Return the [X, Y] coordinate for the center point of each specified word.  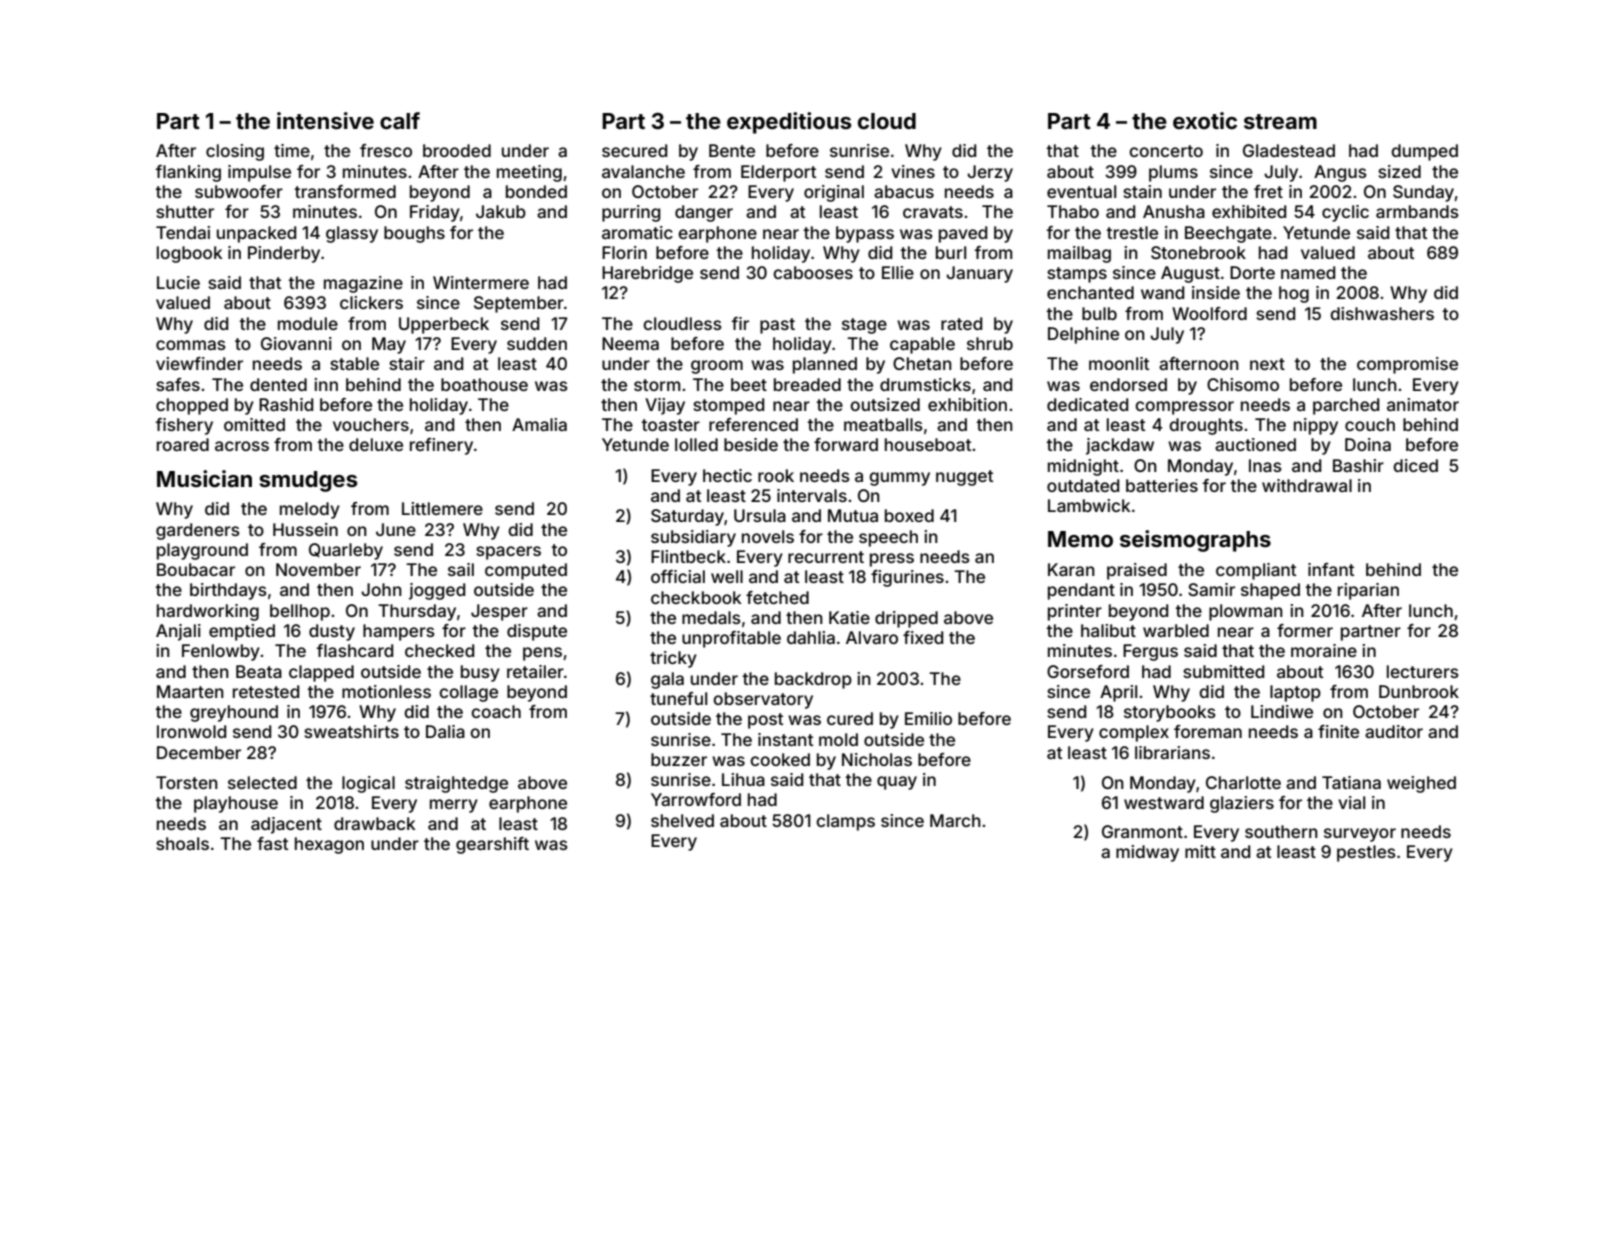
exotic [1205, 120]
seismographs [1195, 541]
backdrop [813, 680]
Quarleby [346, 551]
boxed [909, 515]
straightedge [456, 784]
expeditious [789, 123]
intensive [325, 120]
